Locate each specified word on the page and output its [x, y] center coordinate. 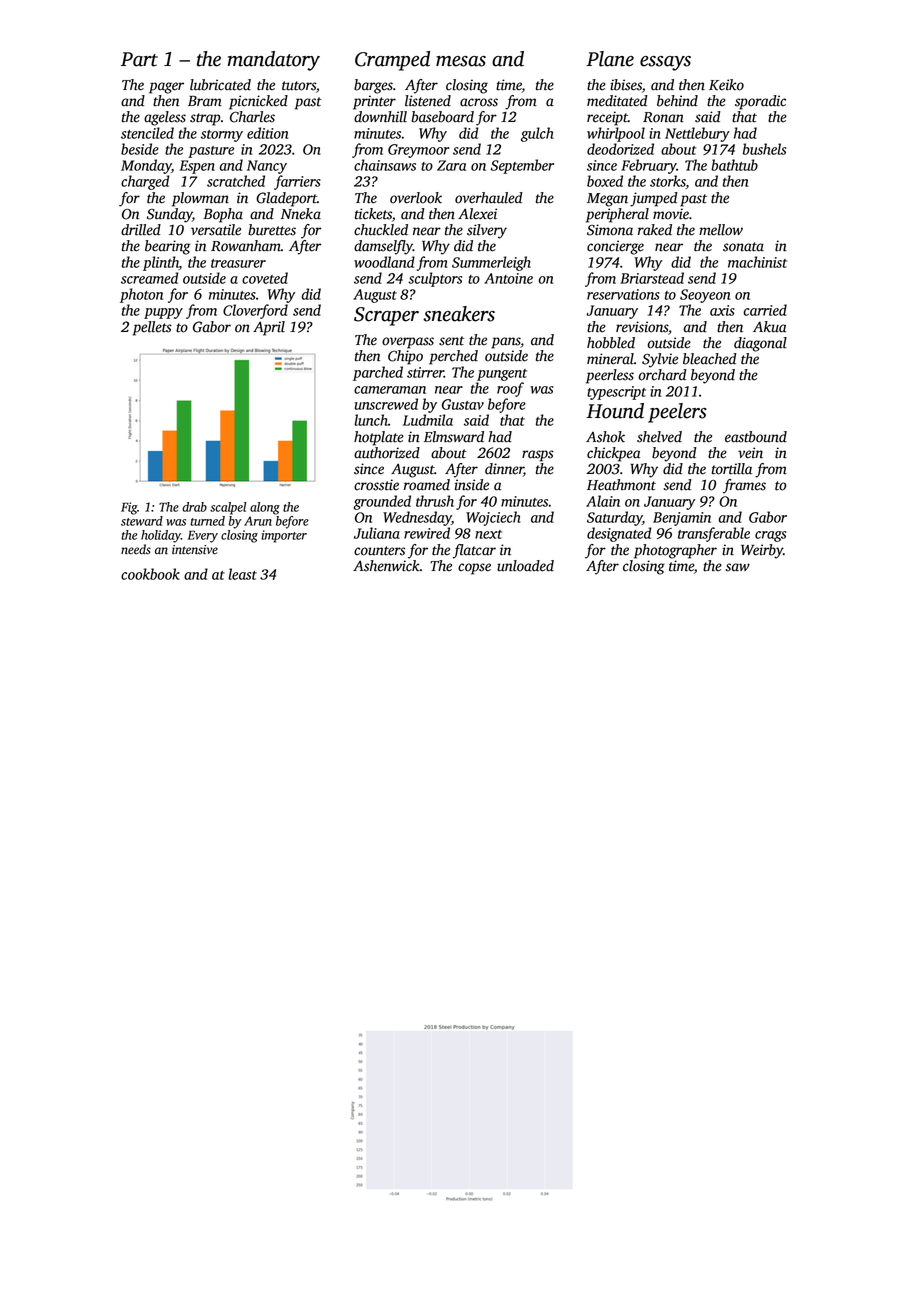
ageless [165, 118]
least [242, 574]
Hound [615, 411]
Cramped [392, 61]
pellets [152, 328]
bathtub [734, 165]
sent [451, 341]
